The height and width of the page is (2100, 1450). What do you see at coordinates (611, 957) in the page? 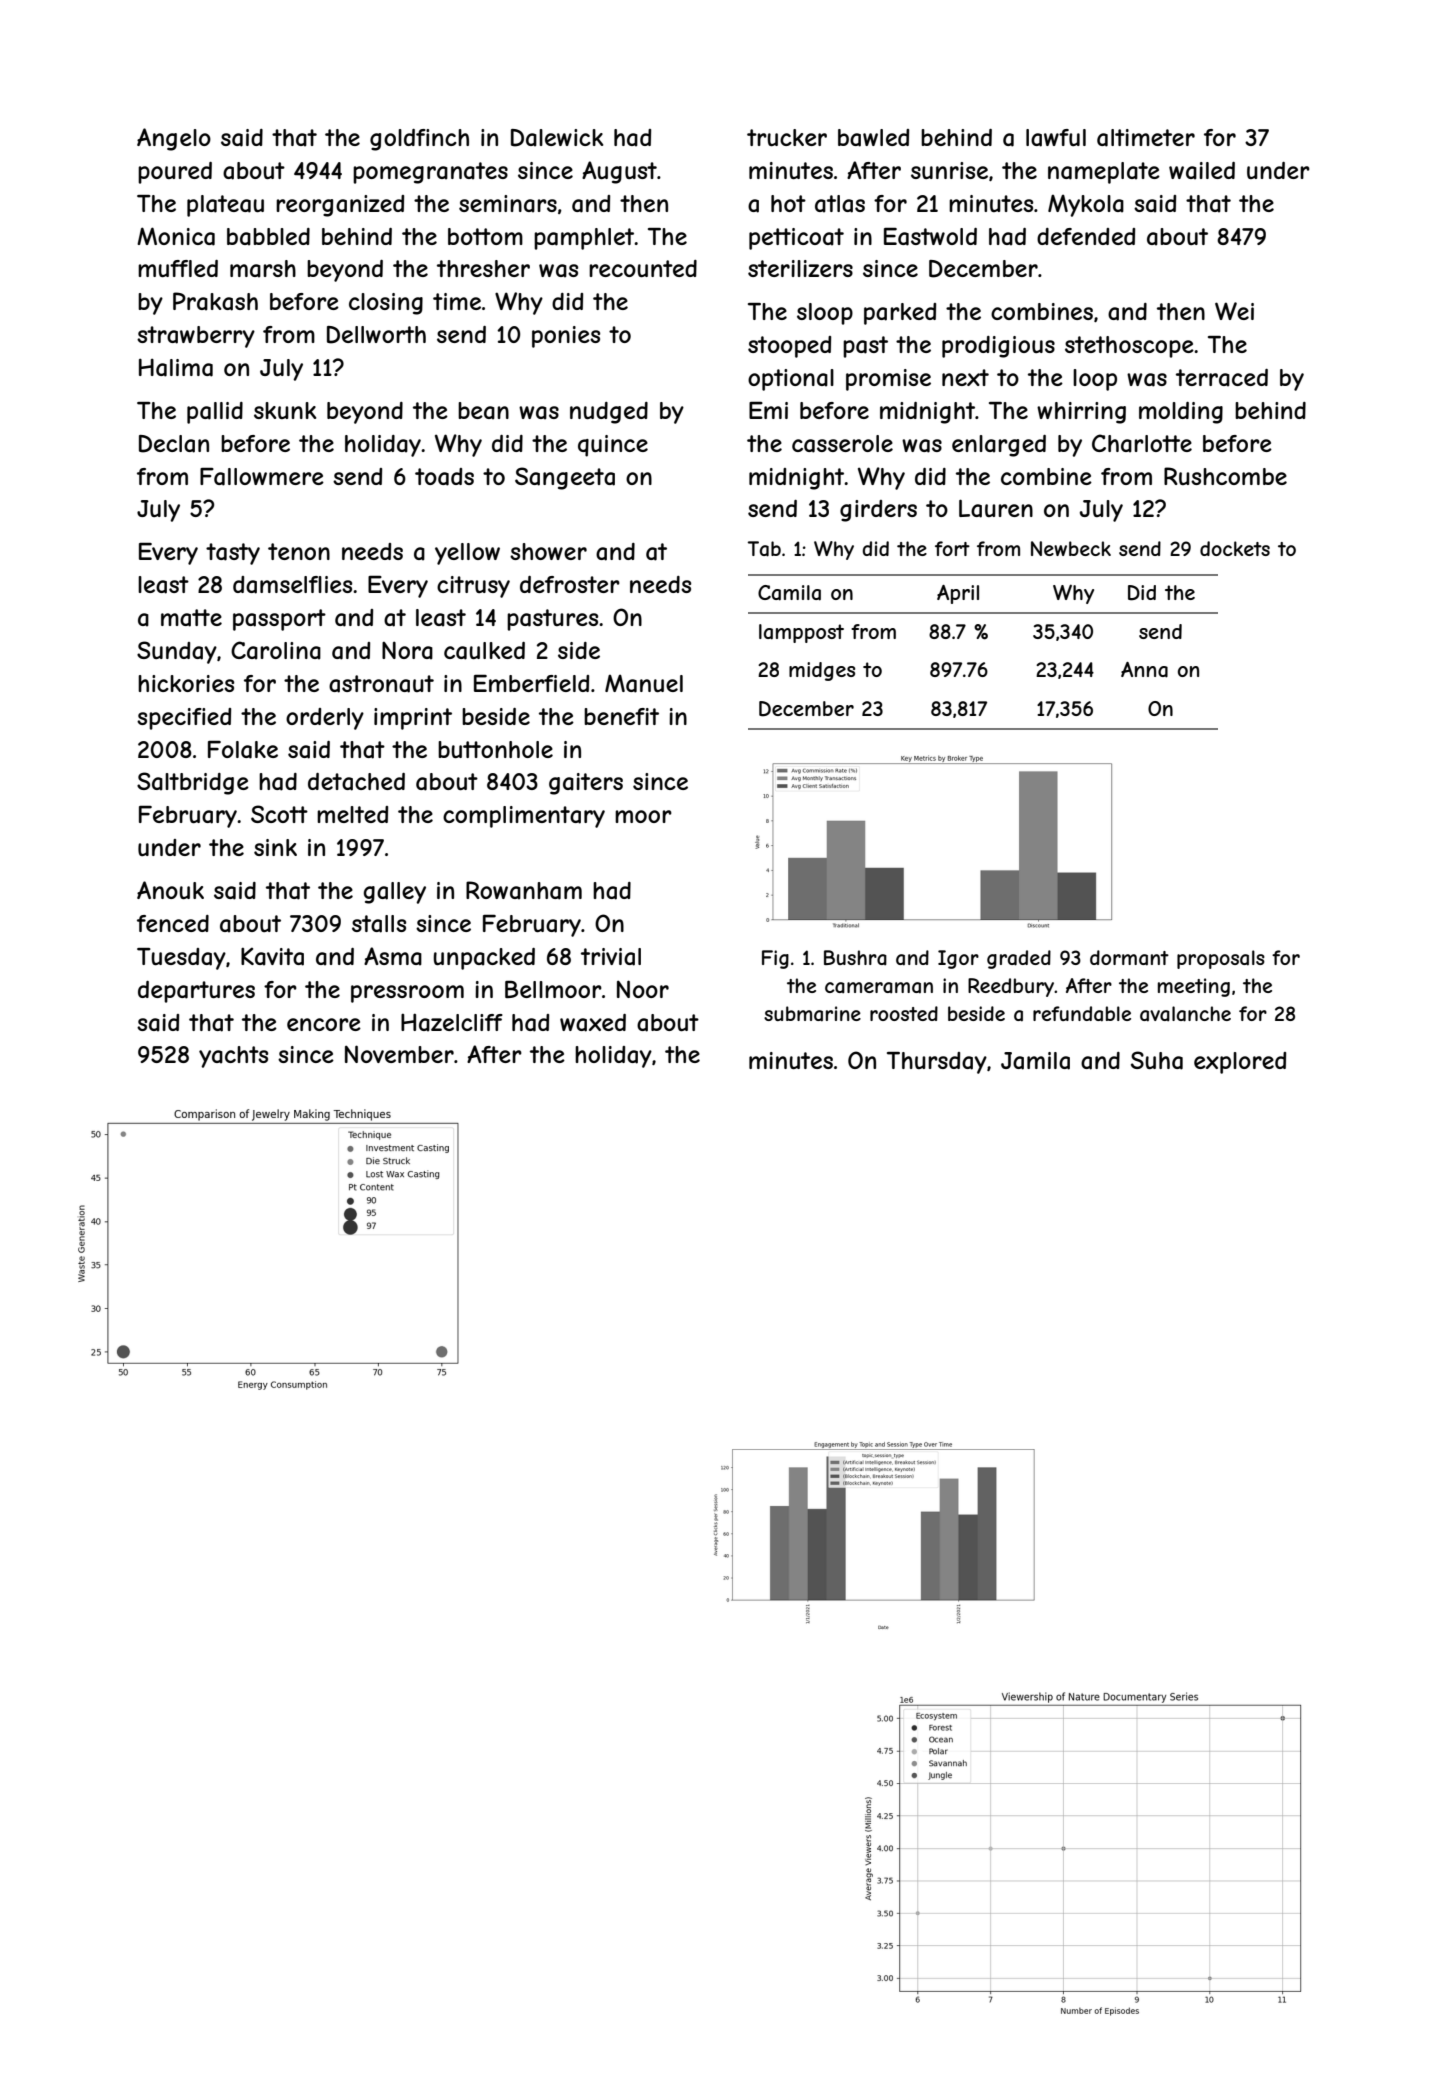
I see `trivial` at bounding box center [611, 957].
